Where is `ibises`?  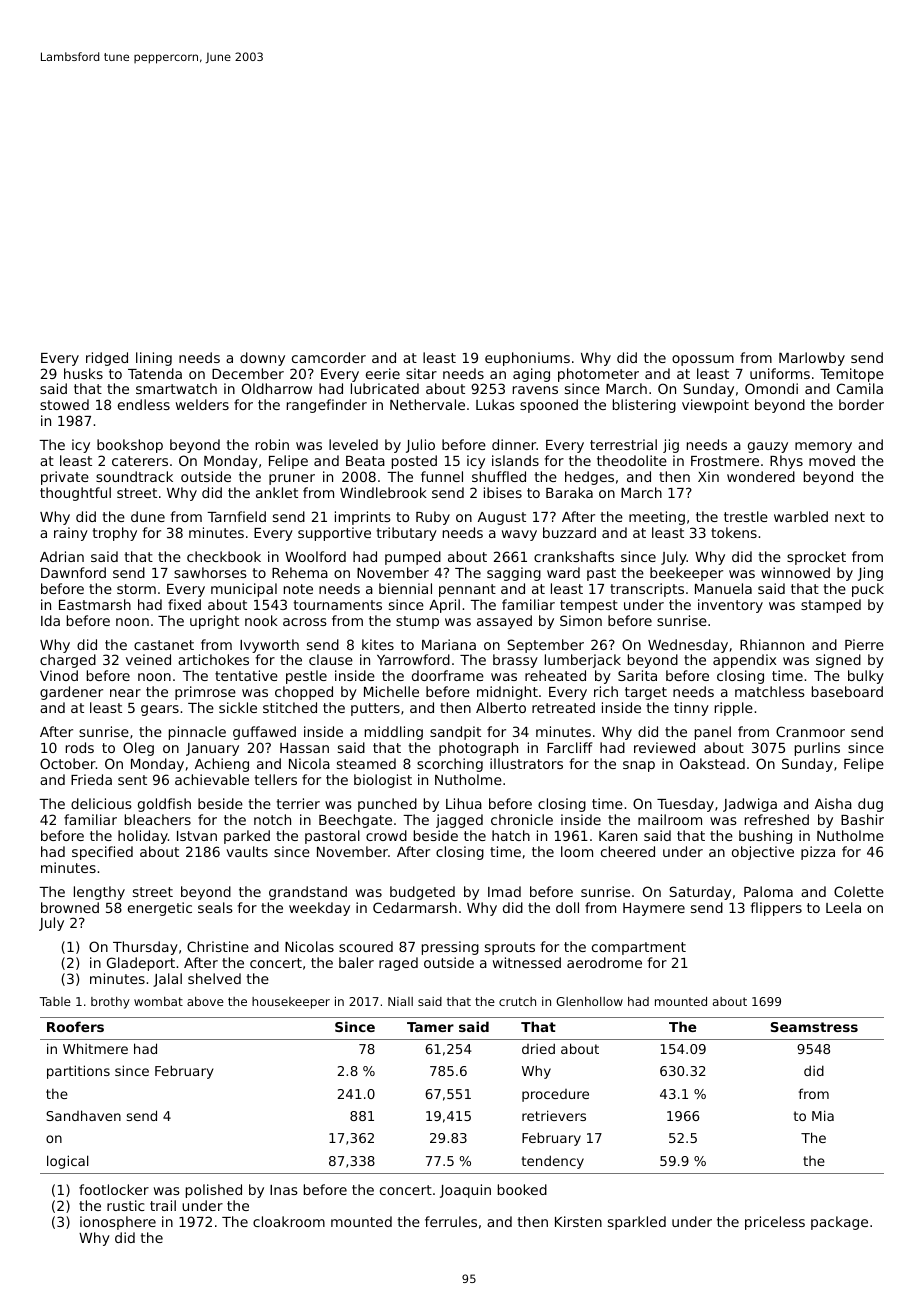 ibises is located at coordinates (503, 492).
